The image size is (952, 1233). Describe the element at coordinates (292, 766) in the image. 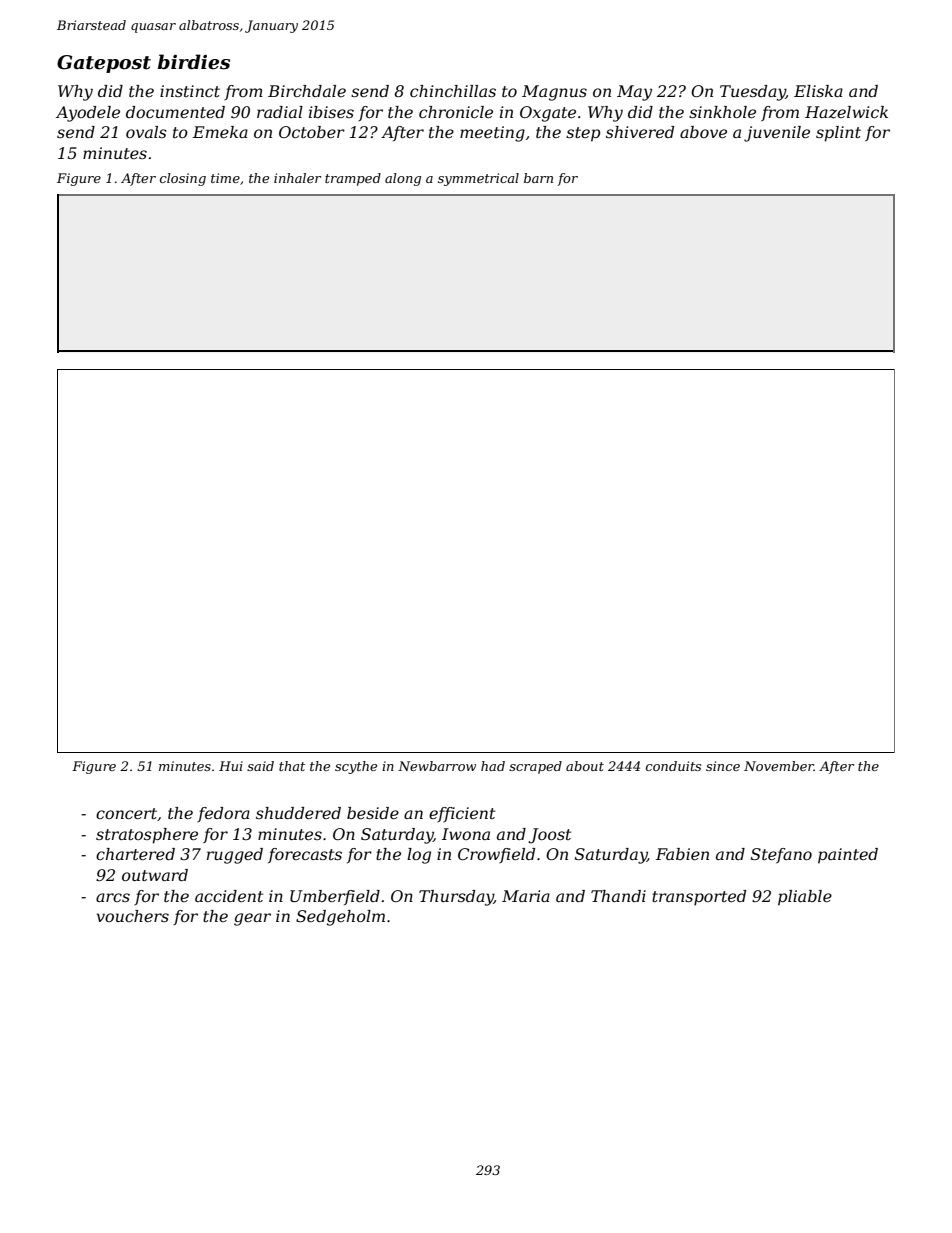

I see `that` at that location.
